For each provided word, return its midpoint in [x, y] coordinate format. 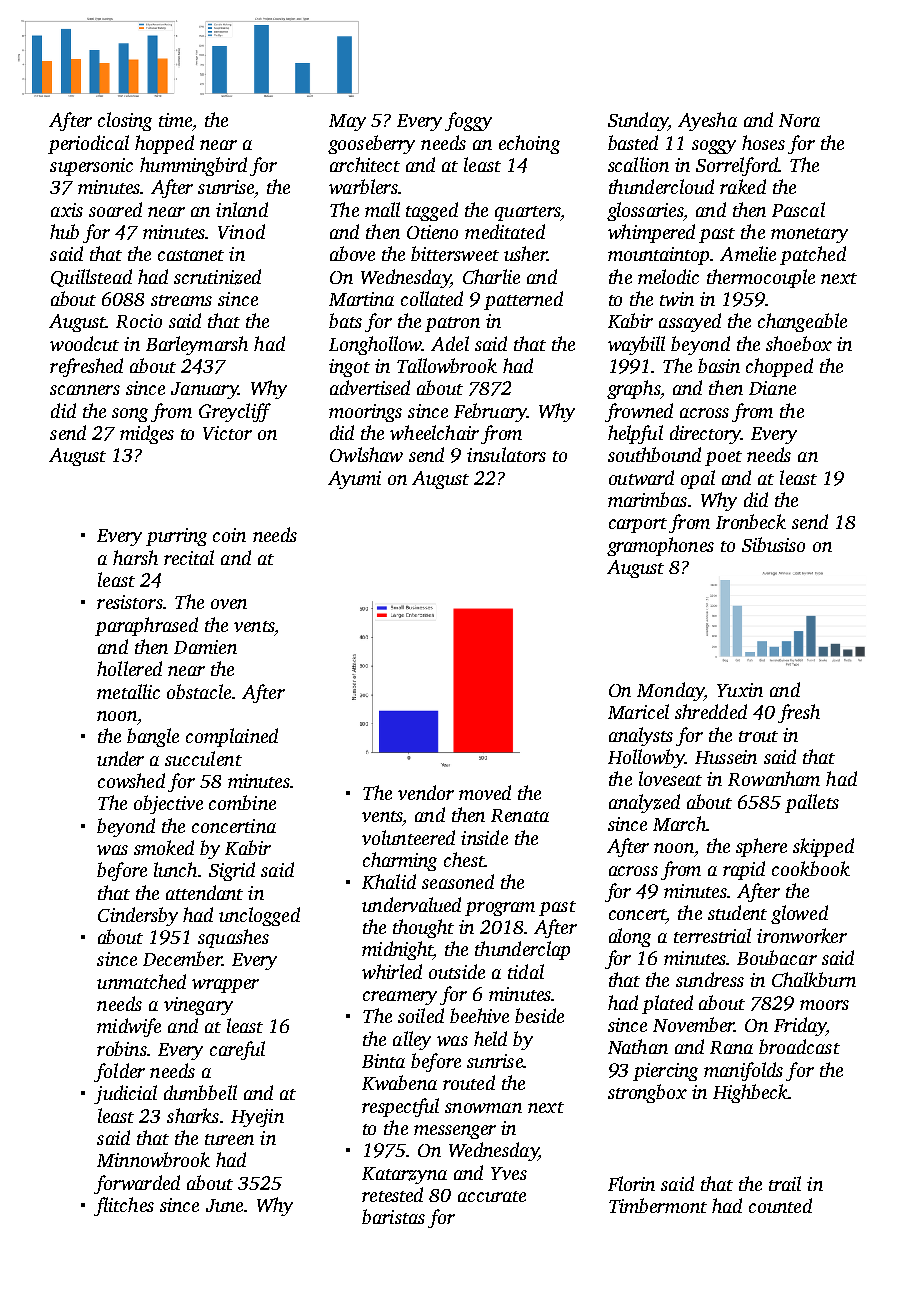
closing [125, 121]
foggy [468, 121]
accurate [492, 1196]
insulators [506, 454]
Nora [799, 120]
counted [780, 1205]
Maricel [638, 711]
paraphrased [146, 626]
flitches [124, 1206]
